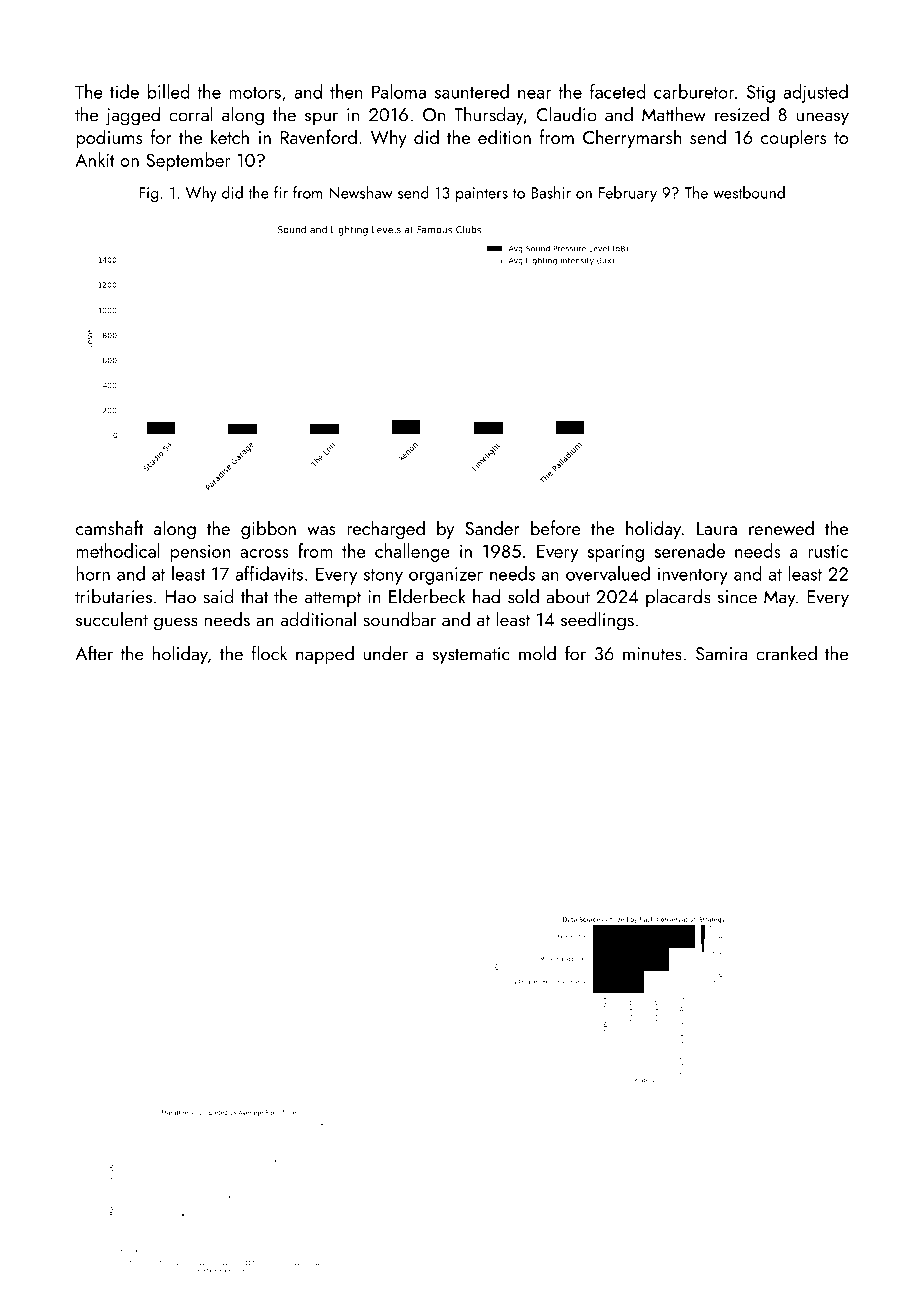  I want to click on gibbon, so click(268, 529).
